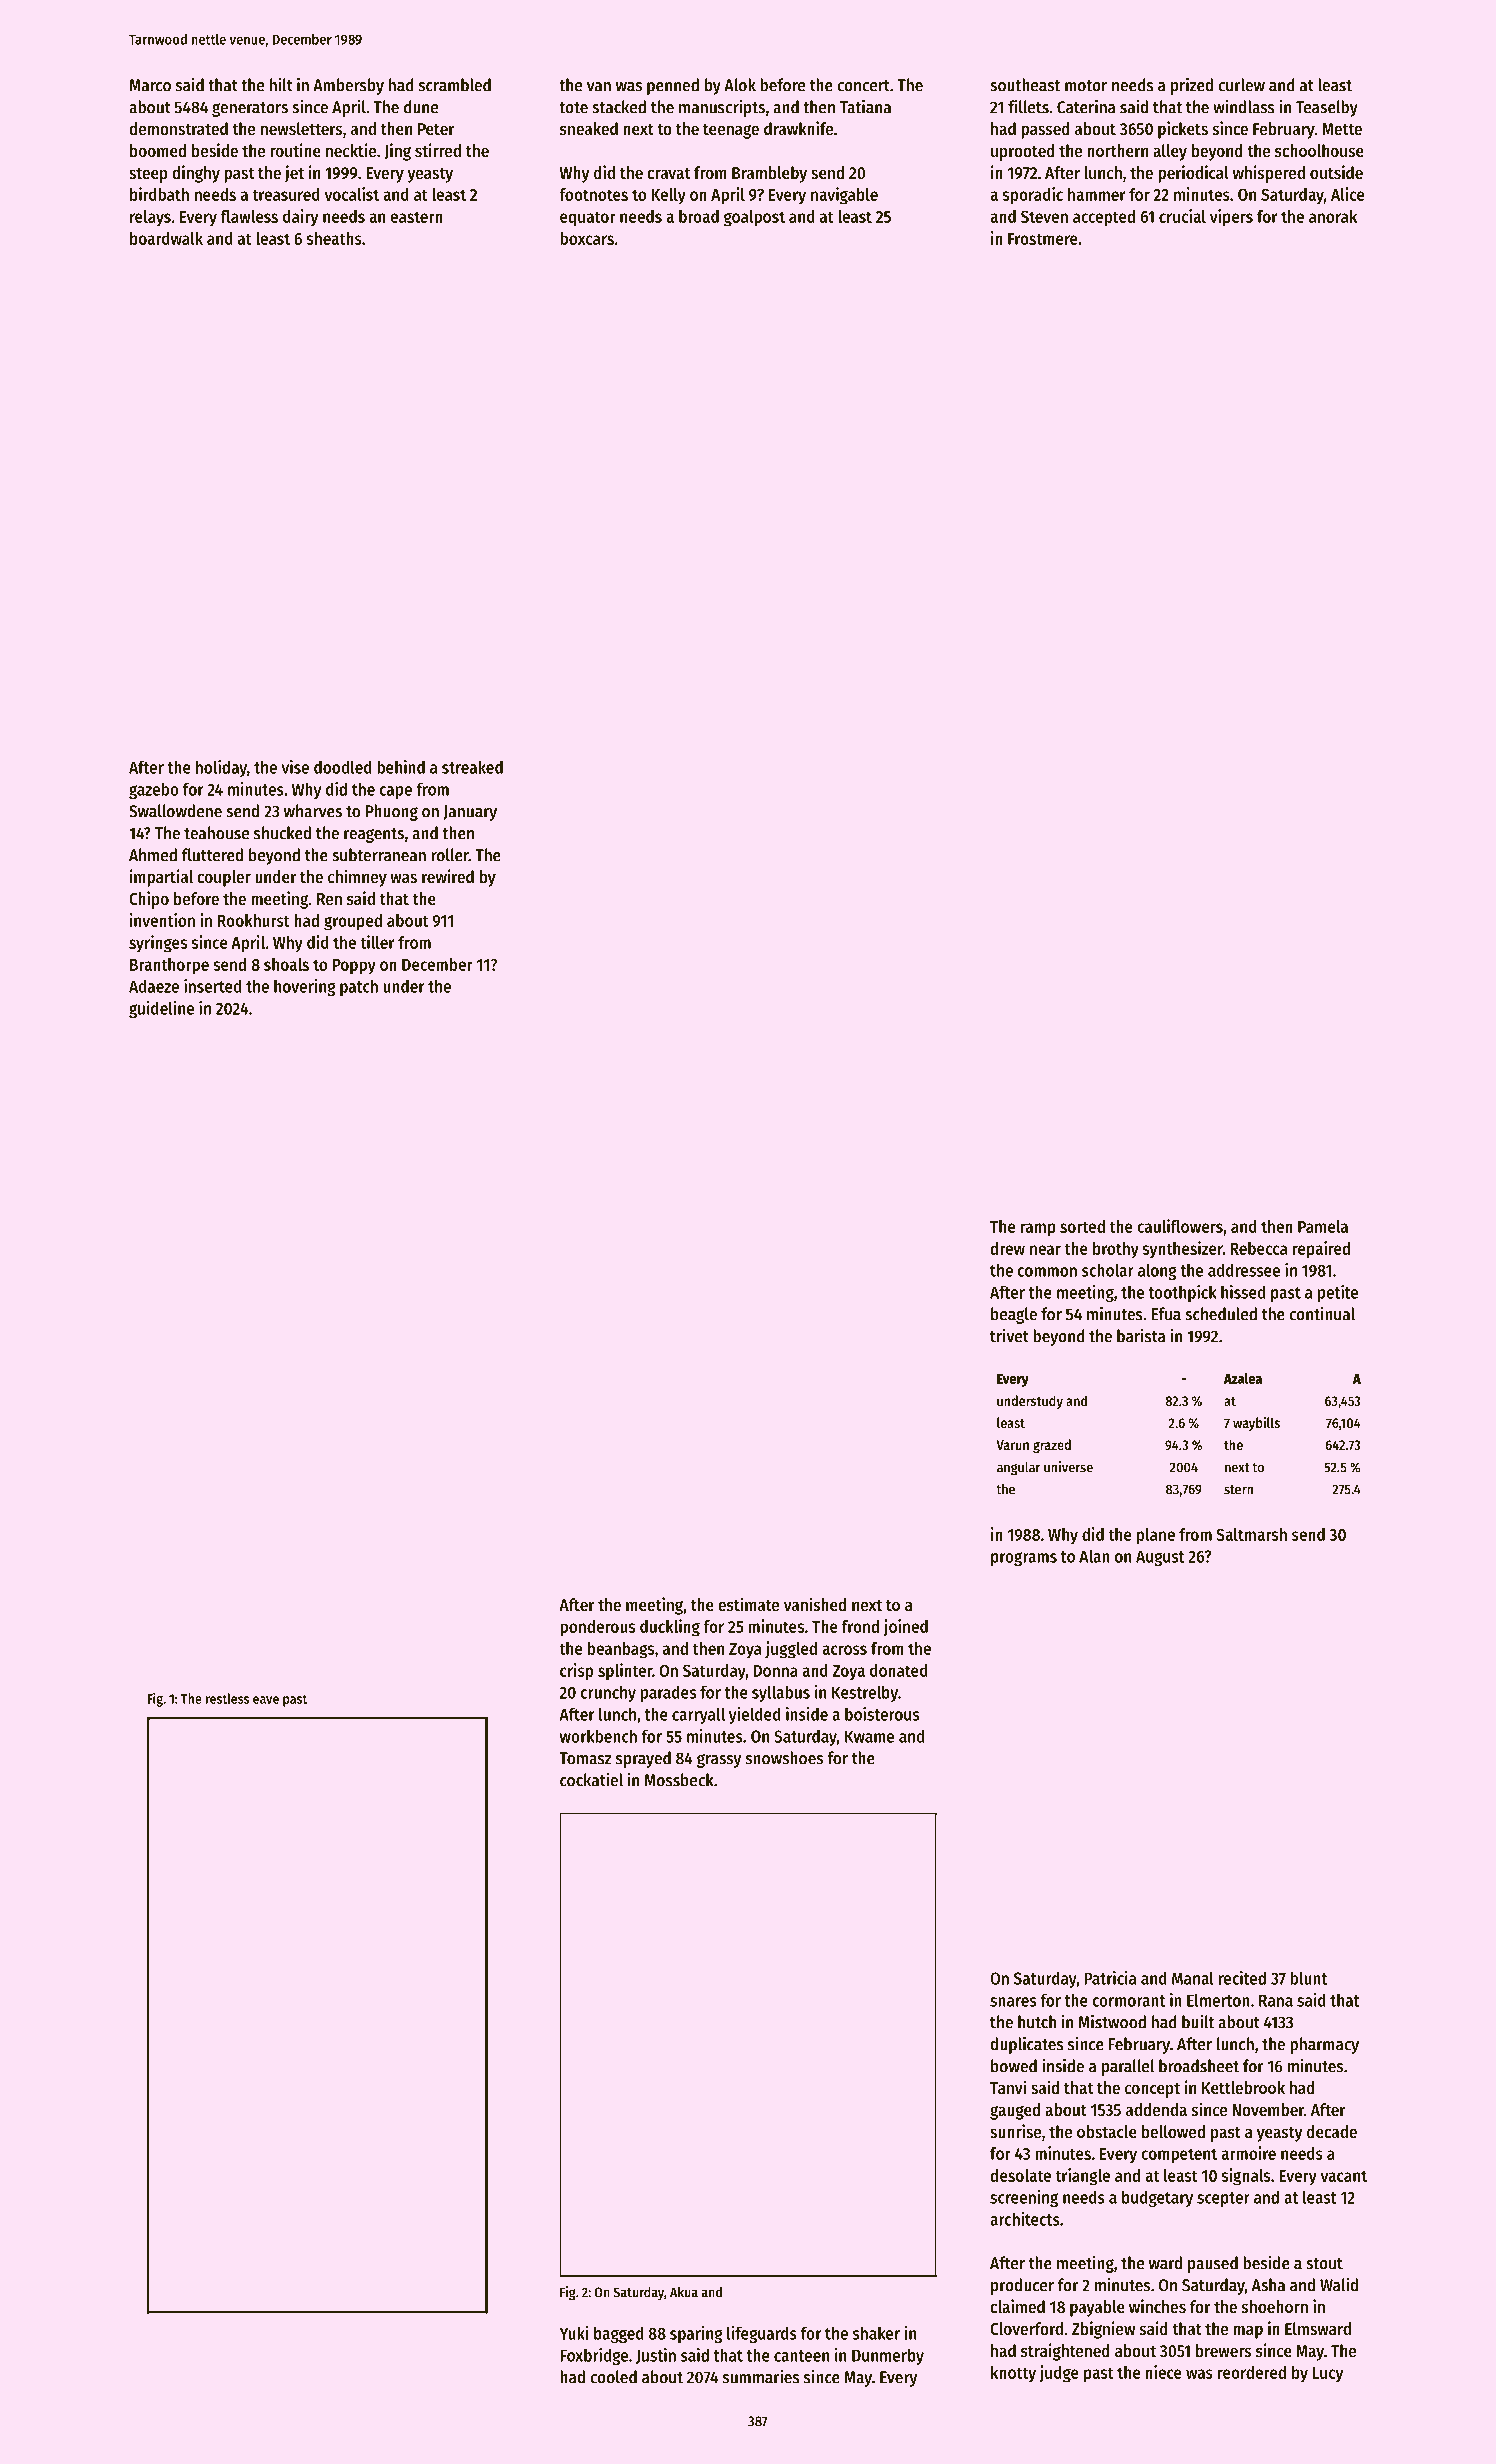 This document has height=2464, width=1496. I want to click on guideline, so click(161, 1009).
